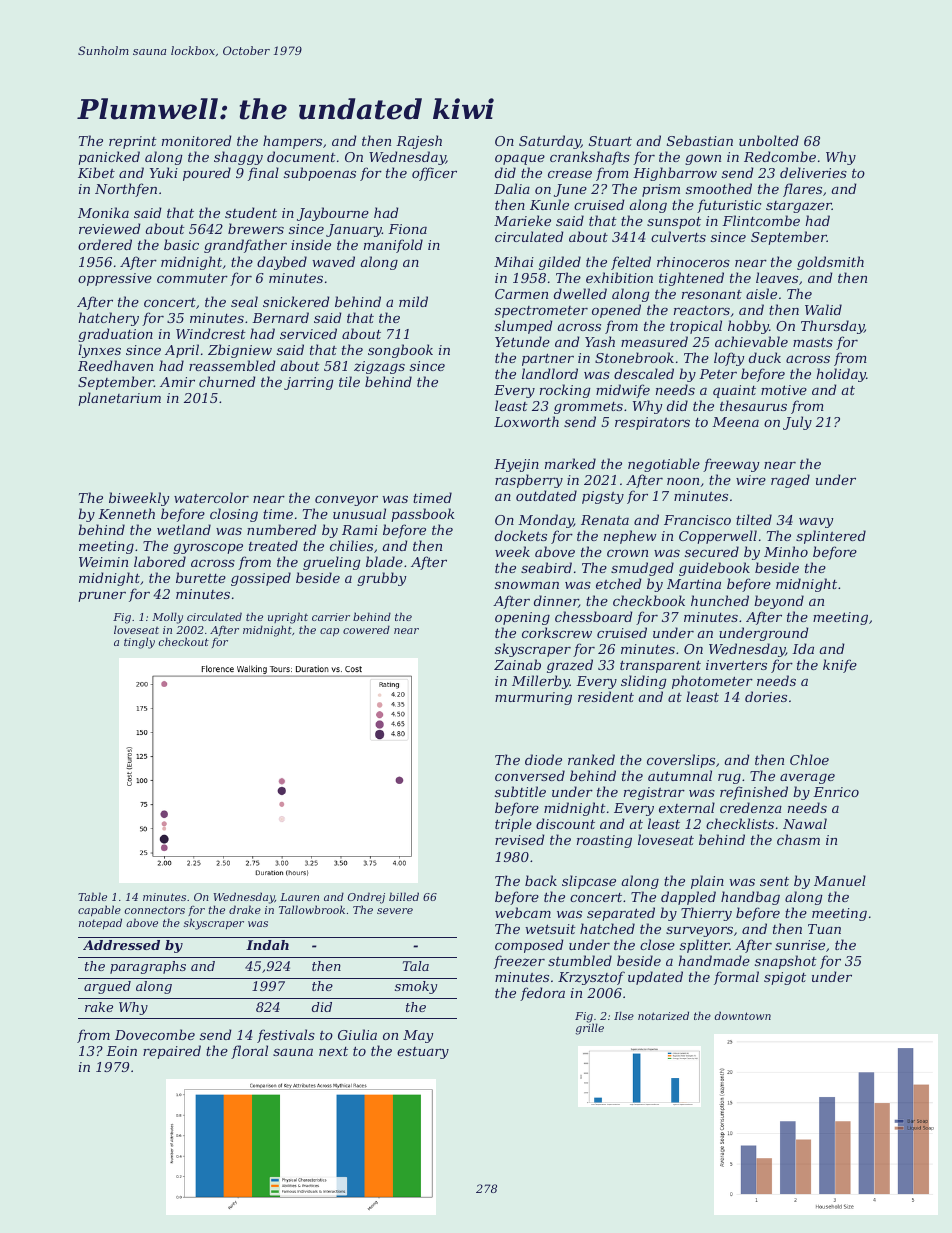 This screenshot has height=1233, width=952. What do you see at coordinates (331, 617) in the screenshot?
I see `carrier` at bounding box center [331, 617].
